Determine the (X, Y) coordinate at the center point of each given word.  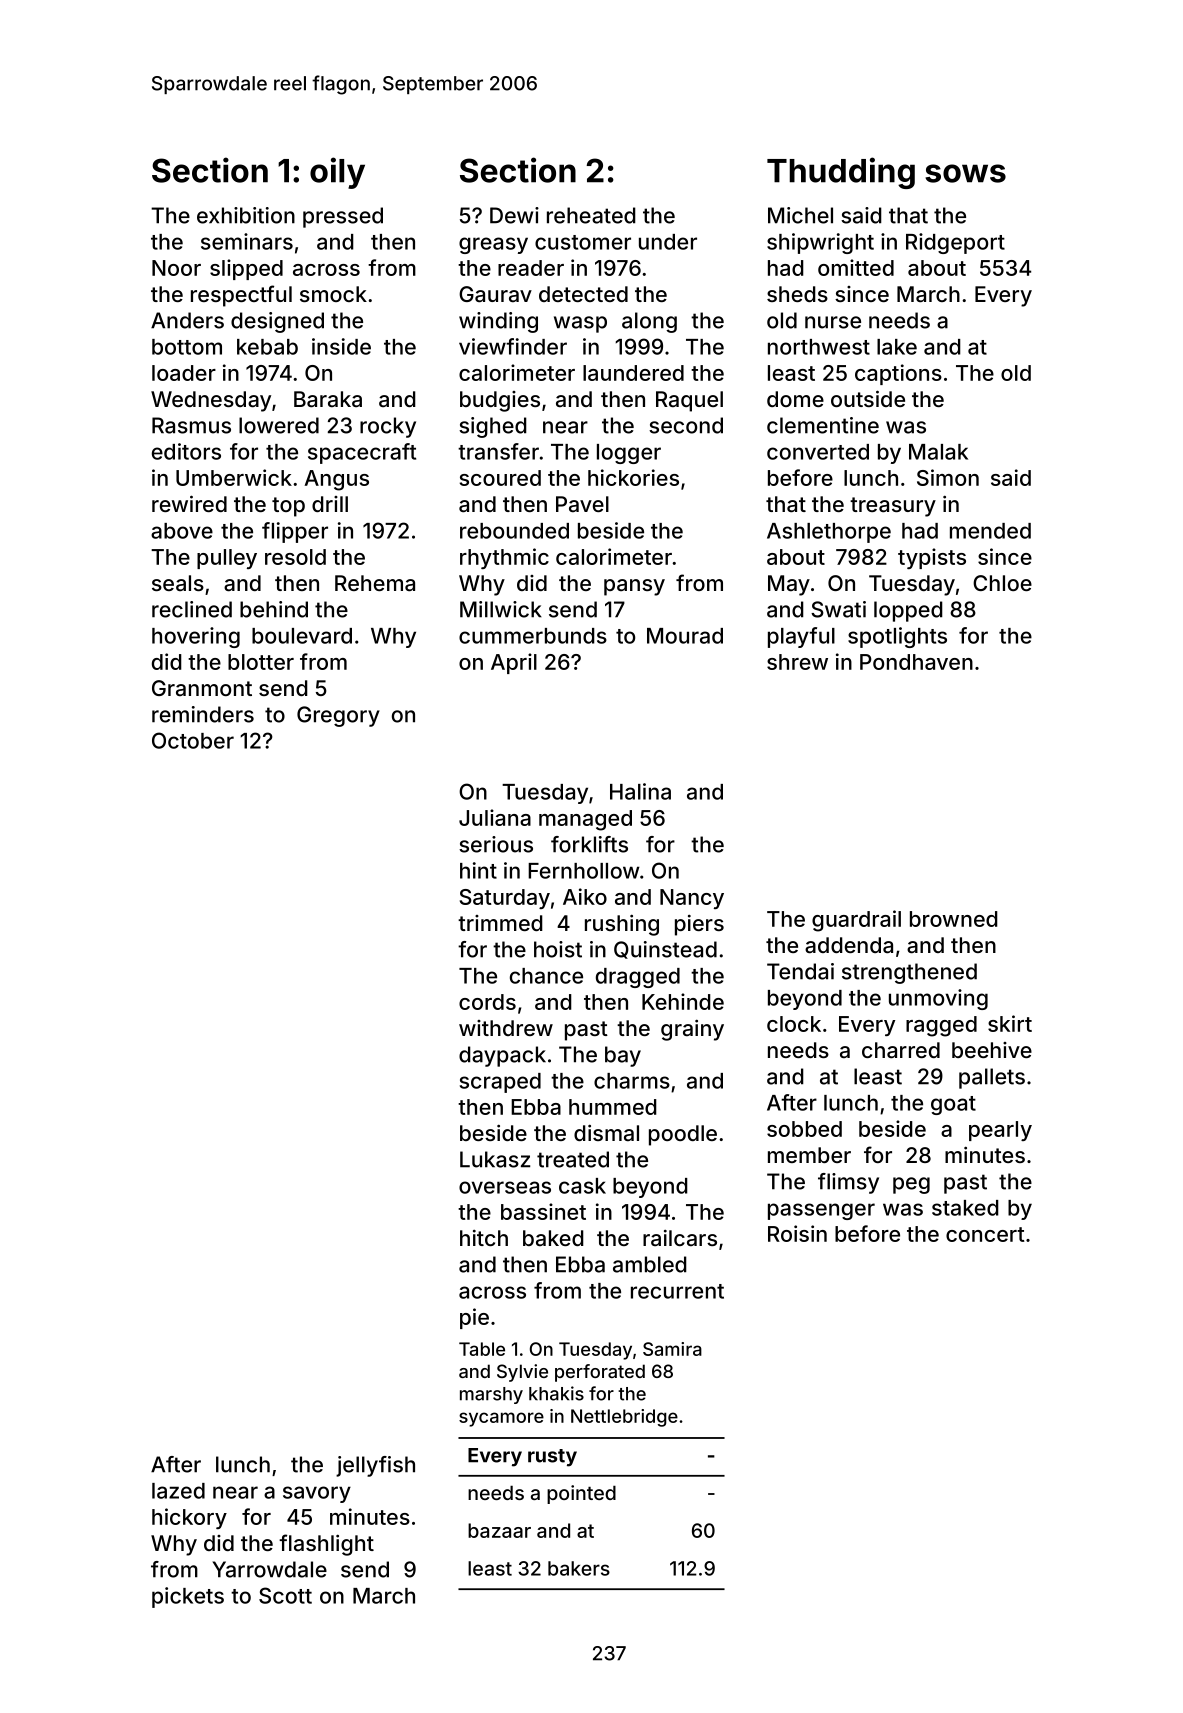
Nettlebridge (624, 1418)
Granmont (202, 688)
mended (990, 531)
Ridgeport (955, 243)
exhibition (246, 215)
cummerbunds (533, 636)
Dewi (514, 215)
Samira (672, 1349)
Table (482, 1349)
